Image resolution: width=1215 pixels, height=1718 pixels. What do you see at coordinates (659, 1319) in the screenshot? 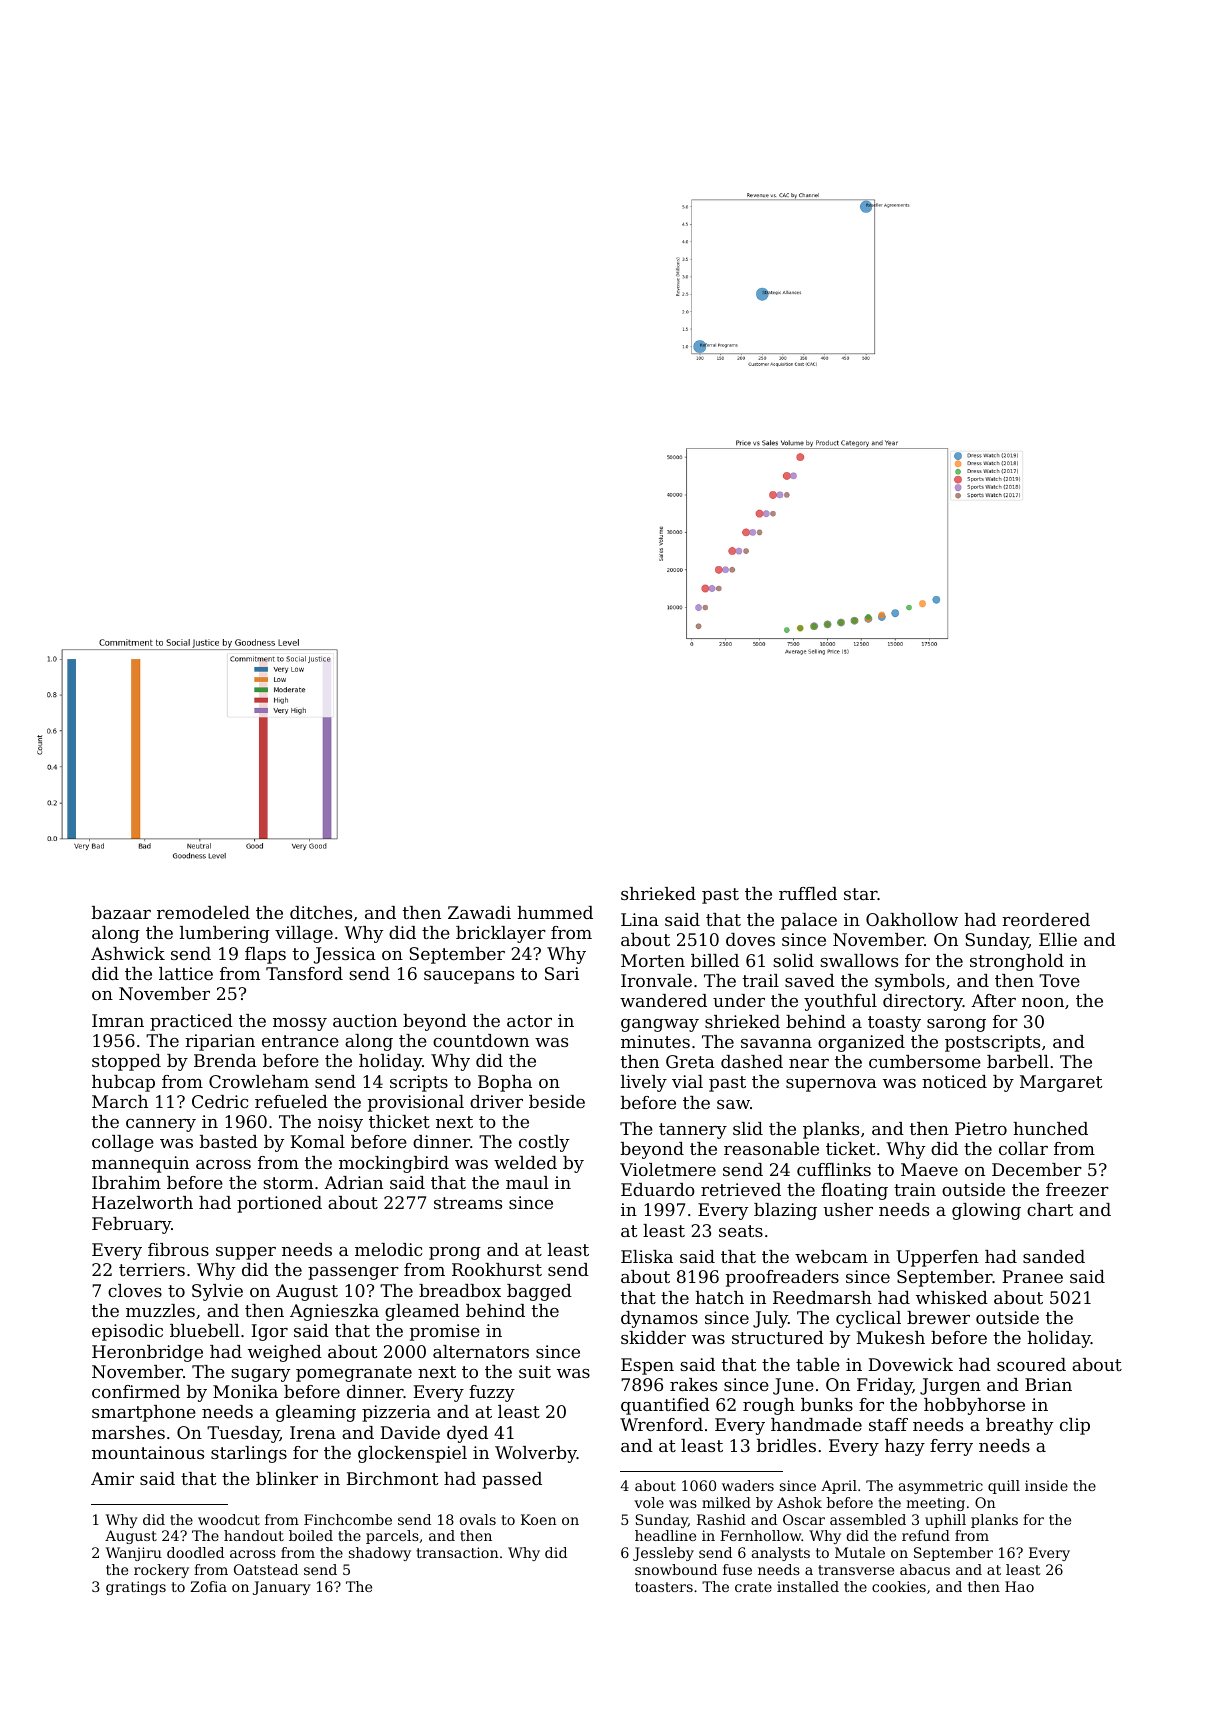
I see `dynamos` at bounding box center [659, 1319].
